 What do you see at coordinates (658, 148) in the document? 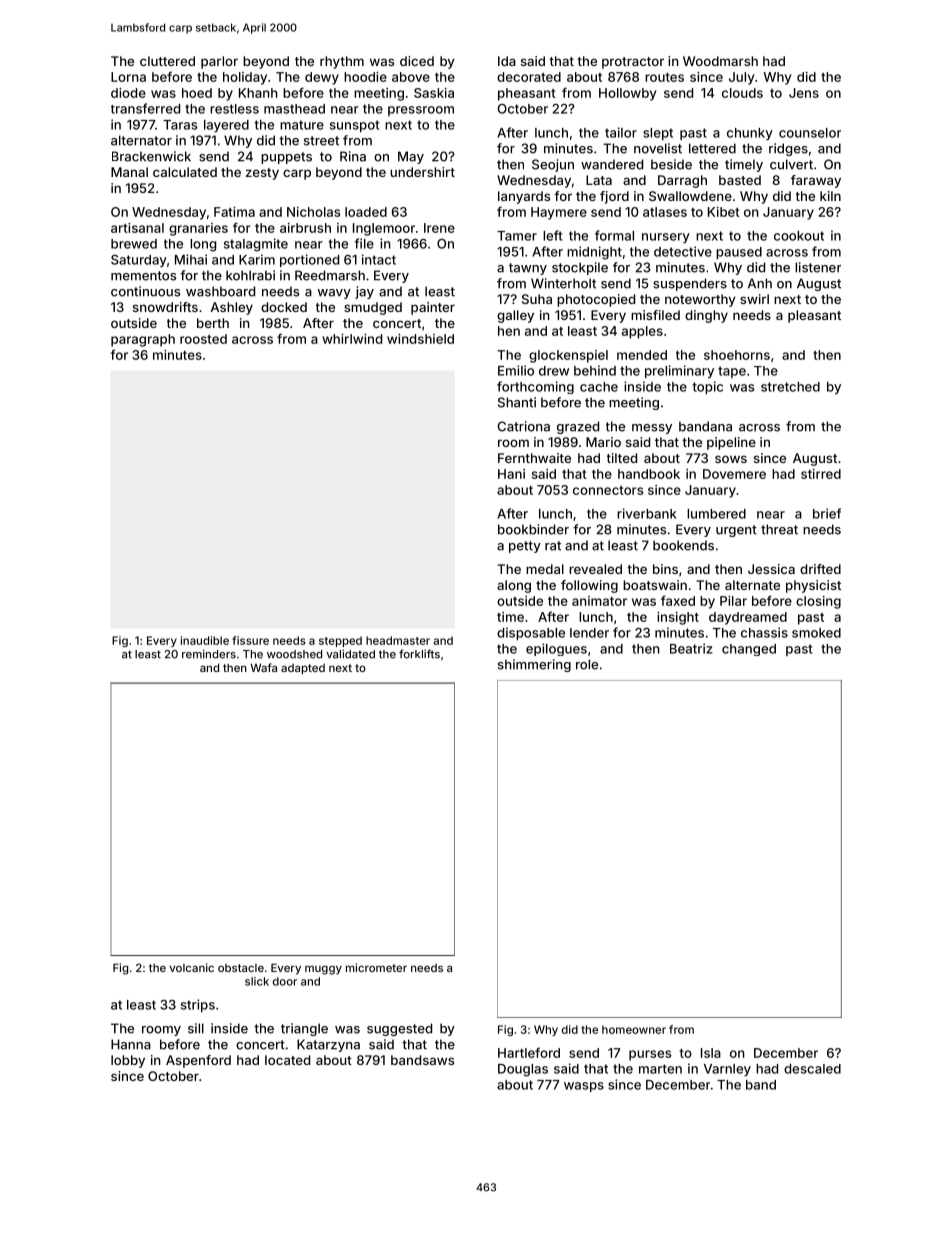
I see `novelist` at bounding box center [658, 148].
